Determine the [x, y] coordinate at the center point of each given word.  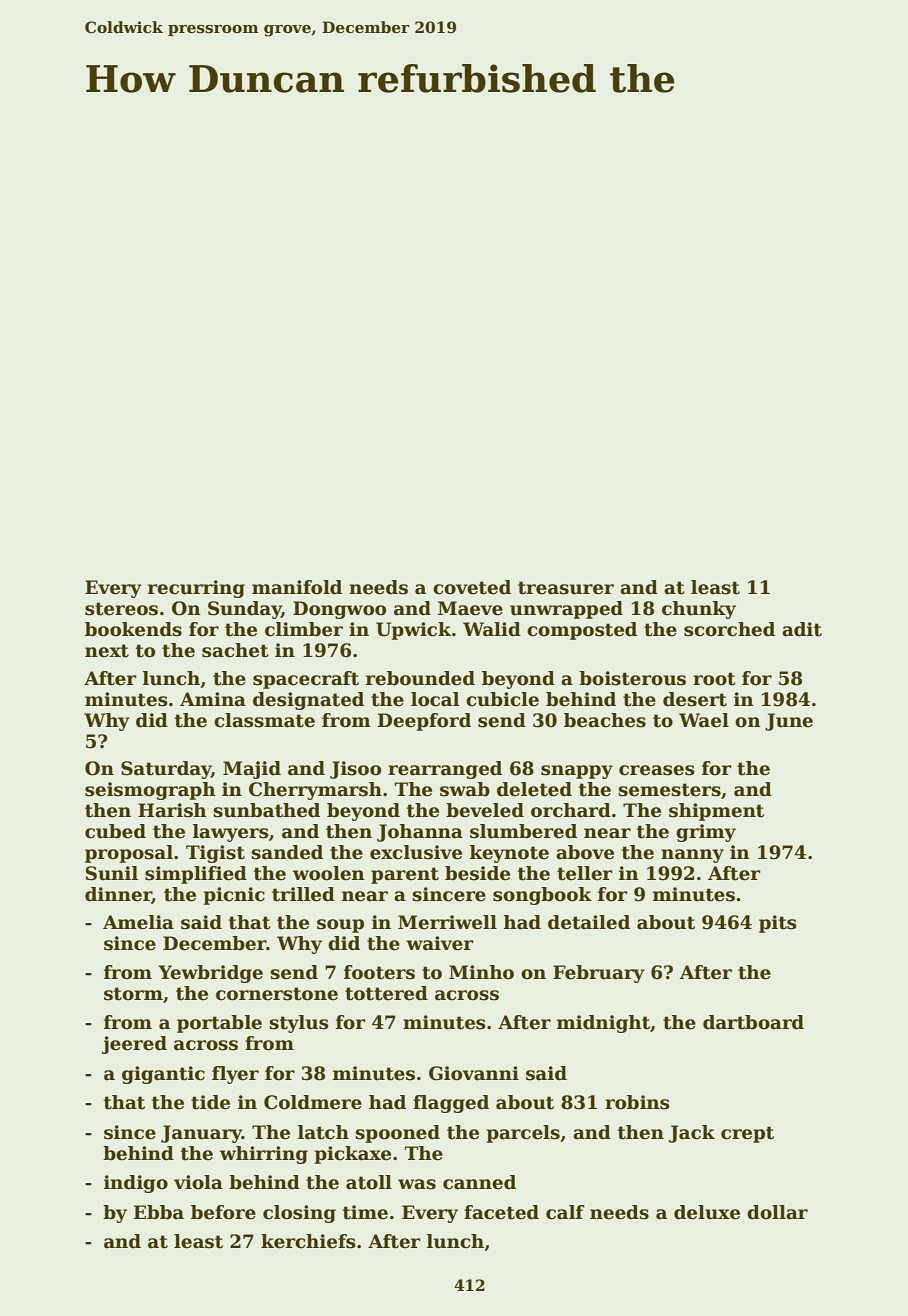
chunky [699, 610]
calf [565, 1212]
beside [477, 873]
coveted [472, 587]
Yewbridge [210, 974]
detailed [589, 922]
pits [778, 924]
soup [340, 926]
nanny [692, 856]
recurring [196, 589]
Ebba [159, 1212]
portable [219, 1024]
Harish [172, 810]
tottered [386, 993]
